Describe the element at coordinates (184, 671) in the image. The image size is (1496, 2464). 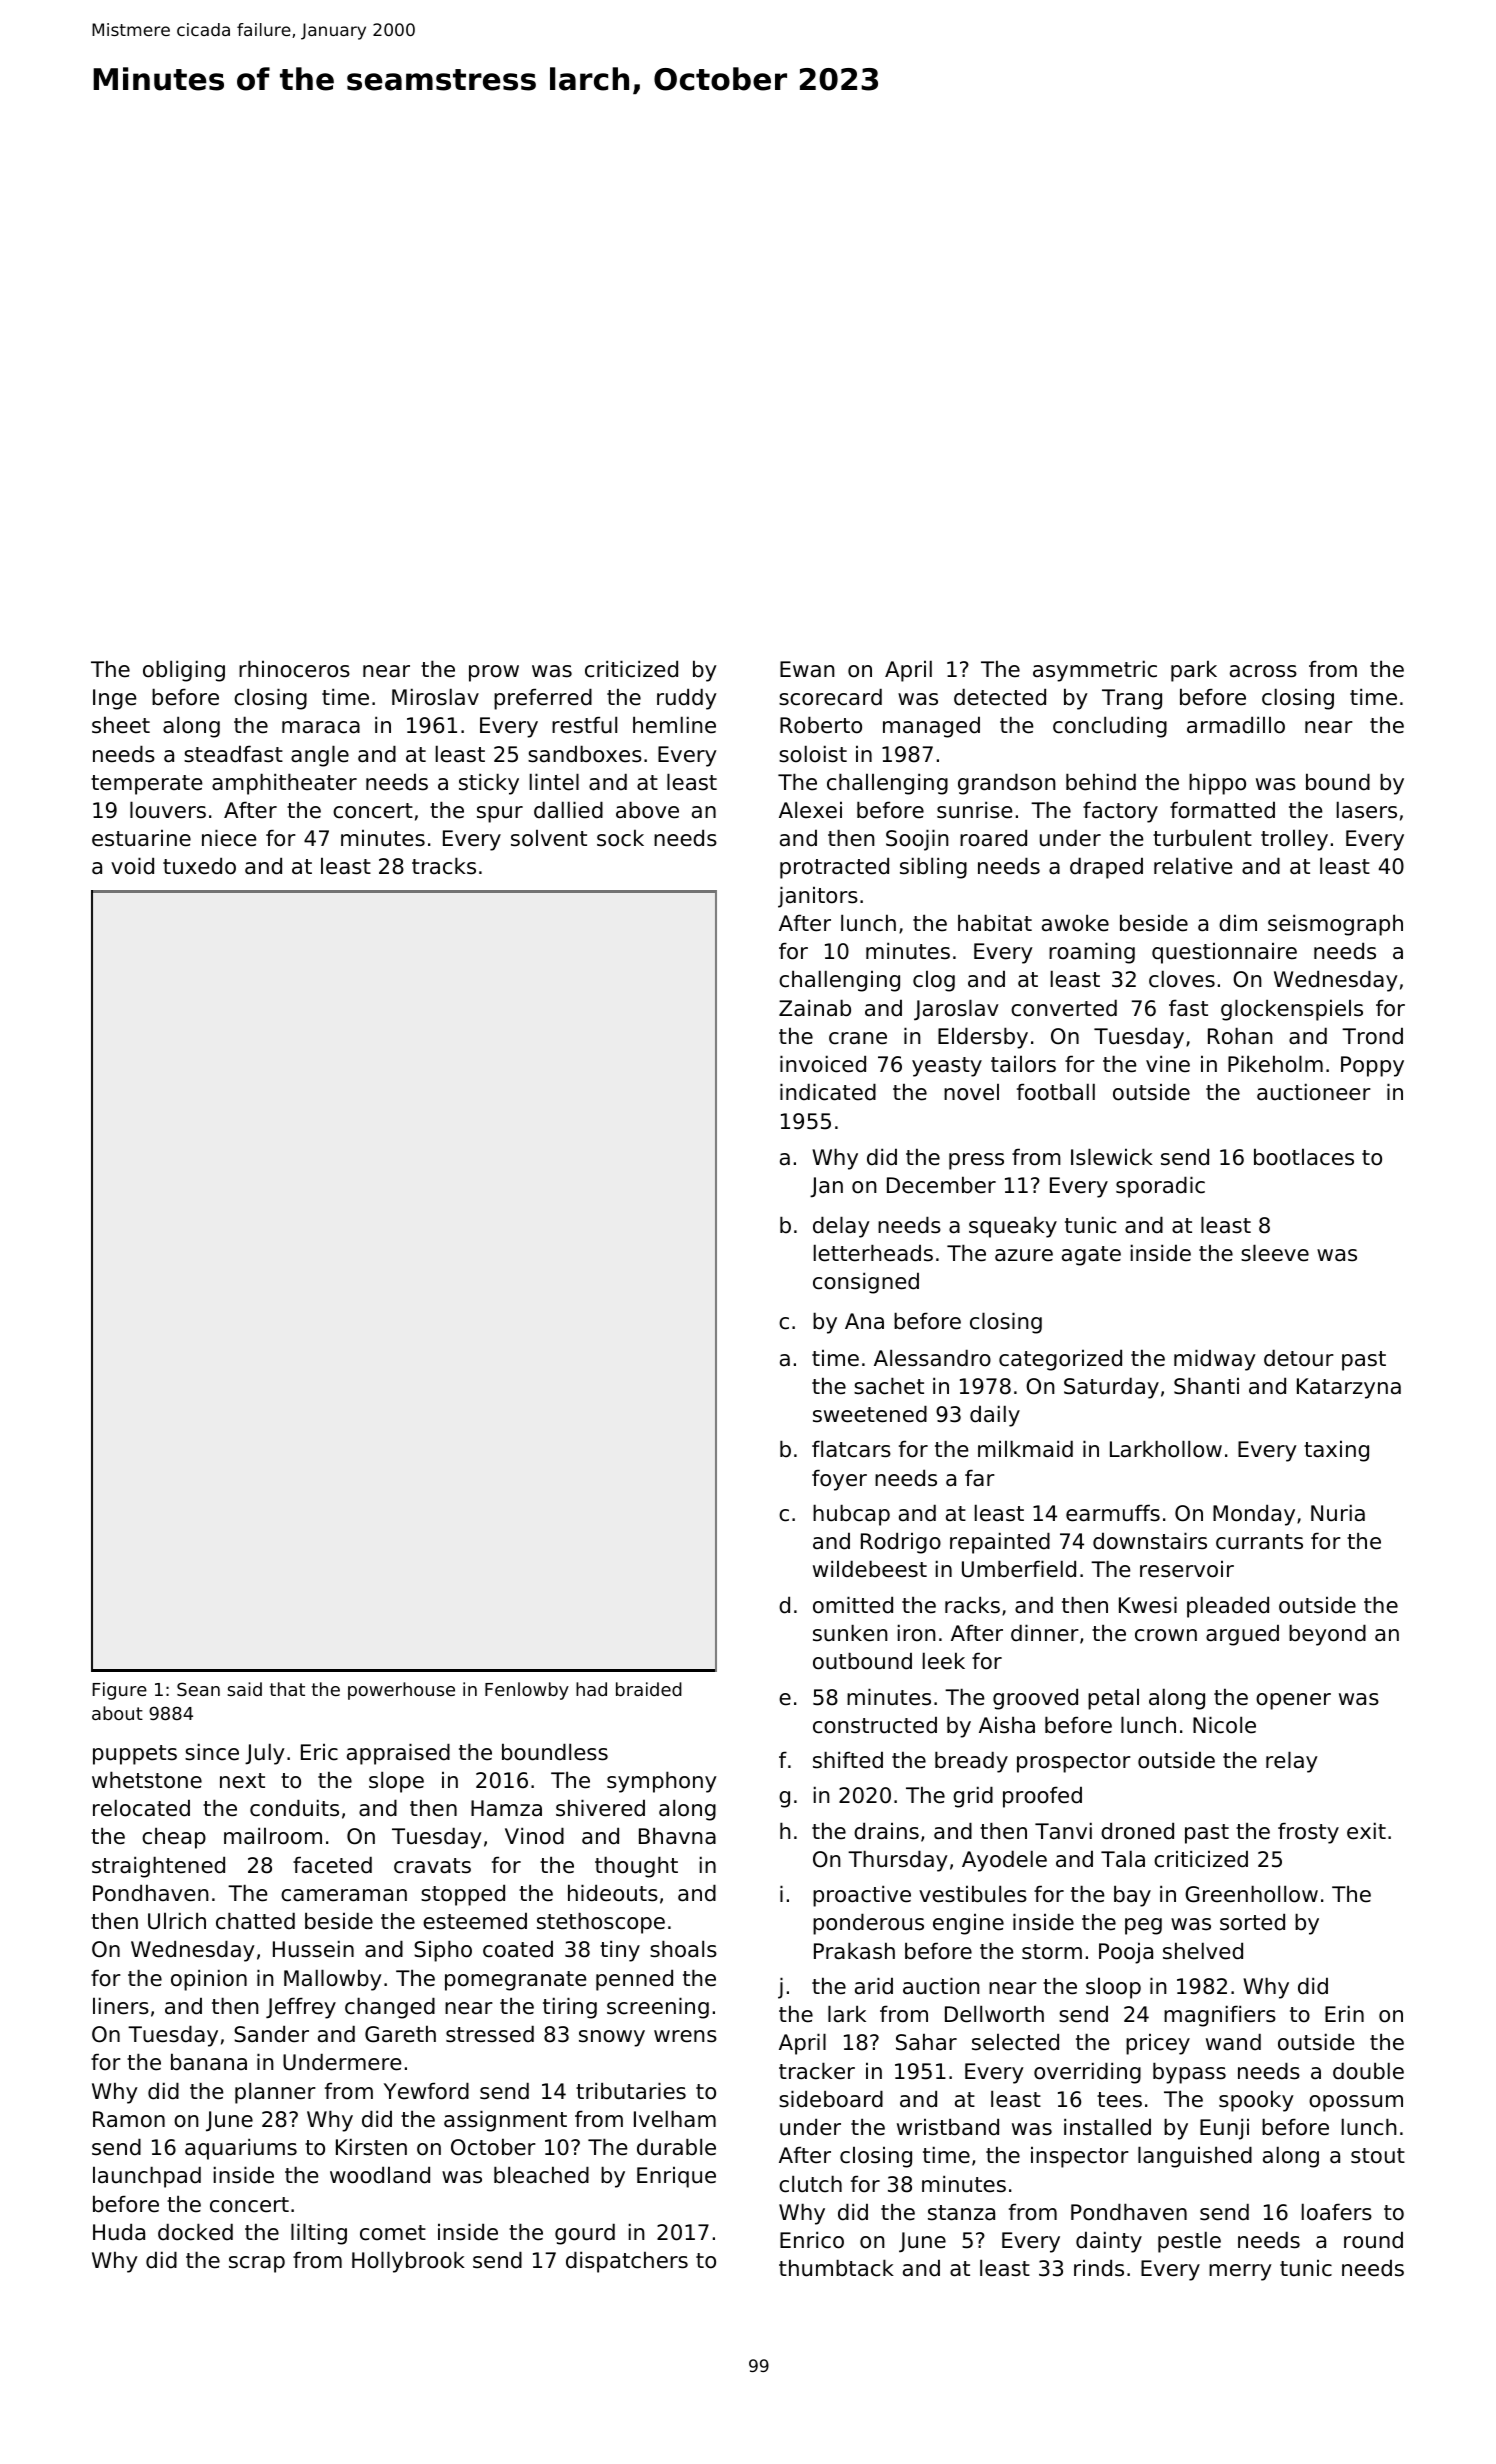
I see `obliging` at that location.
